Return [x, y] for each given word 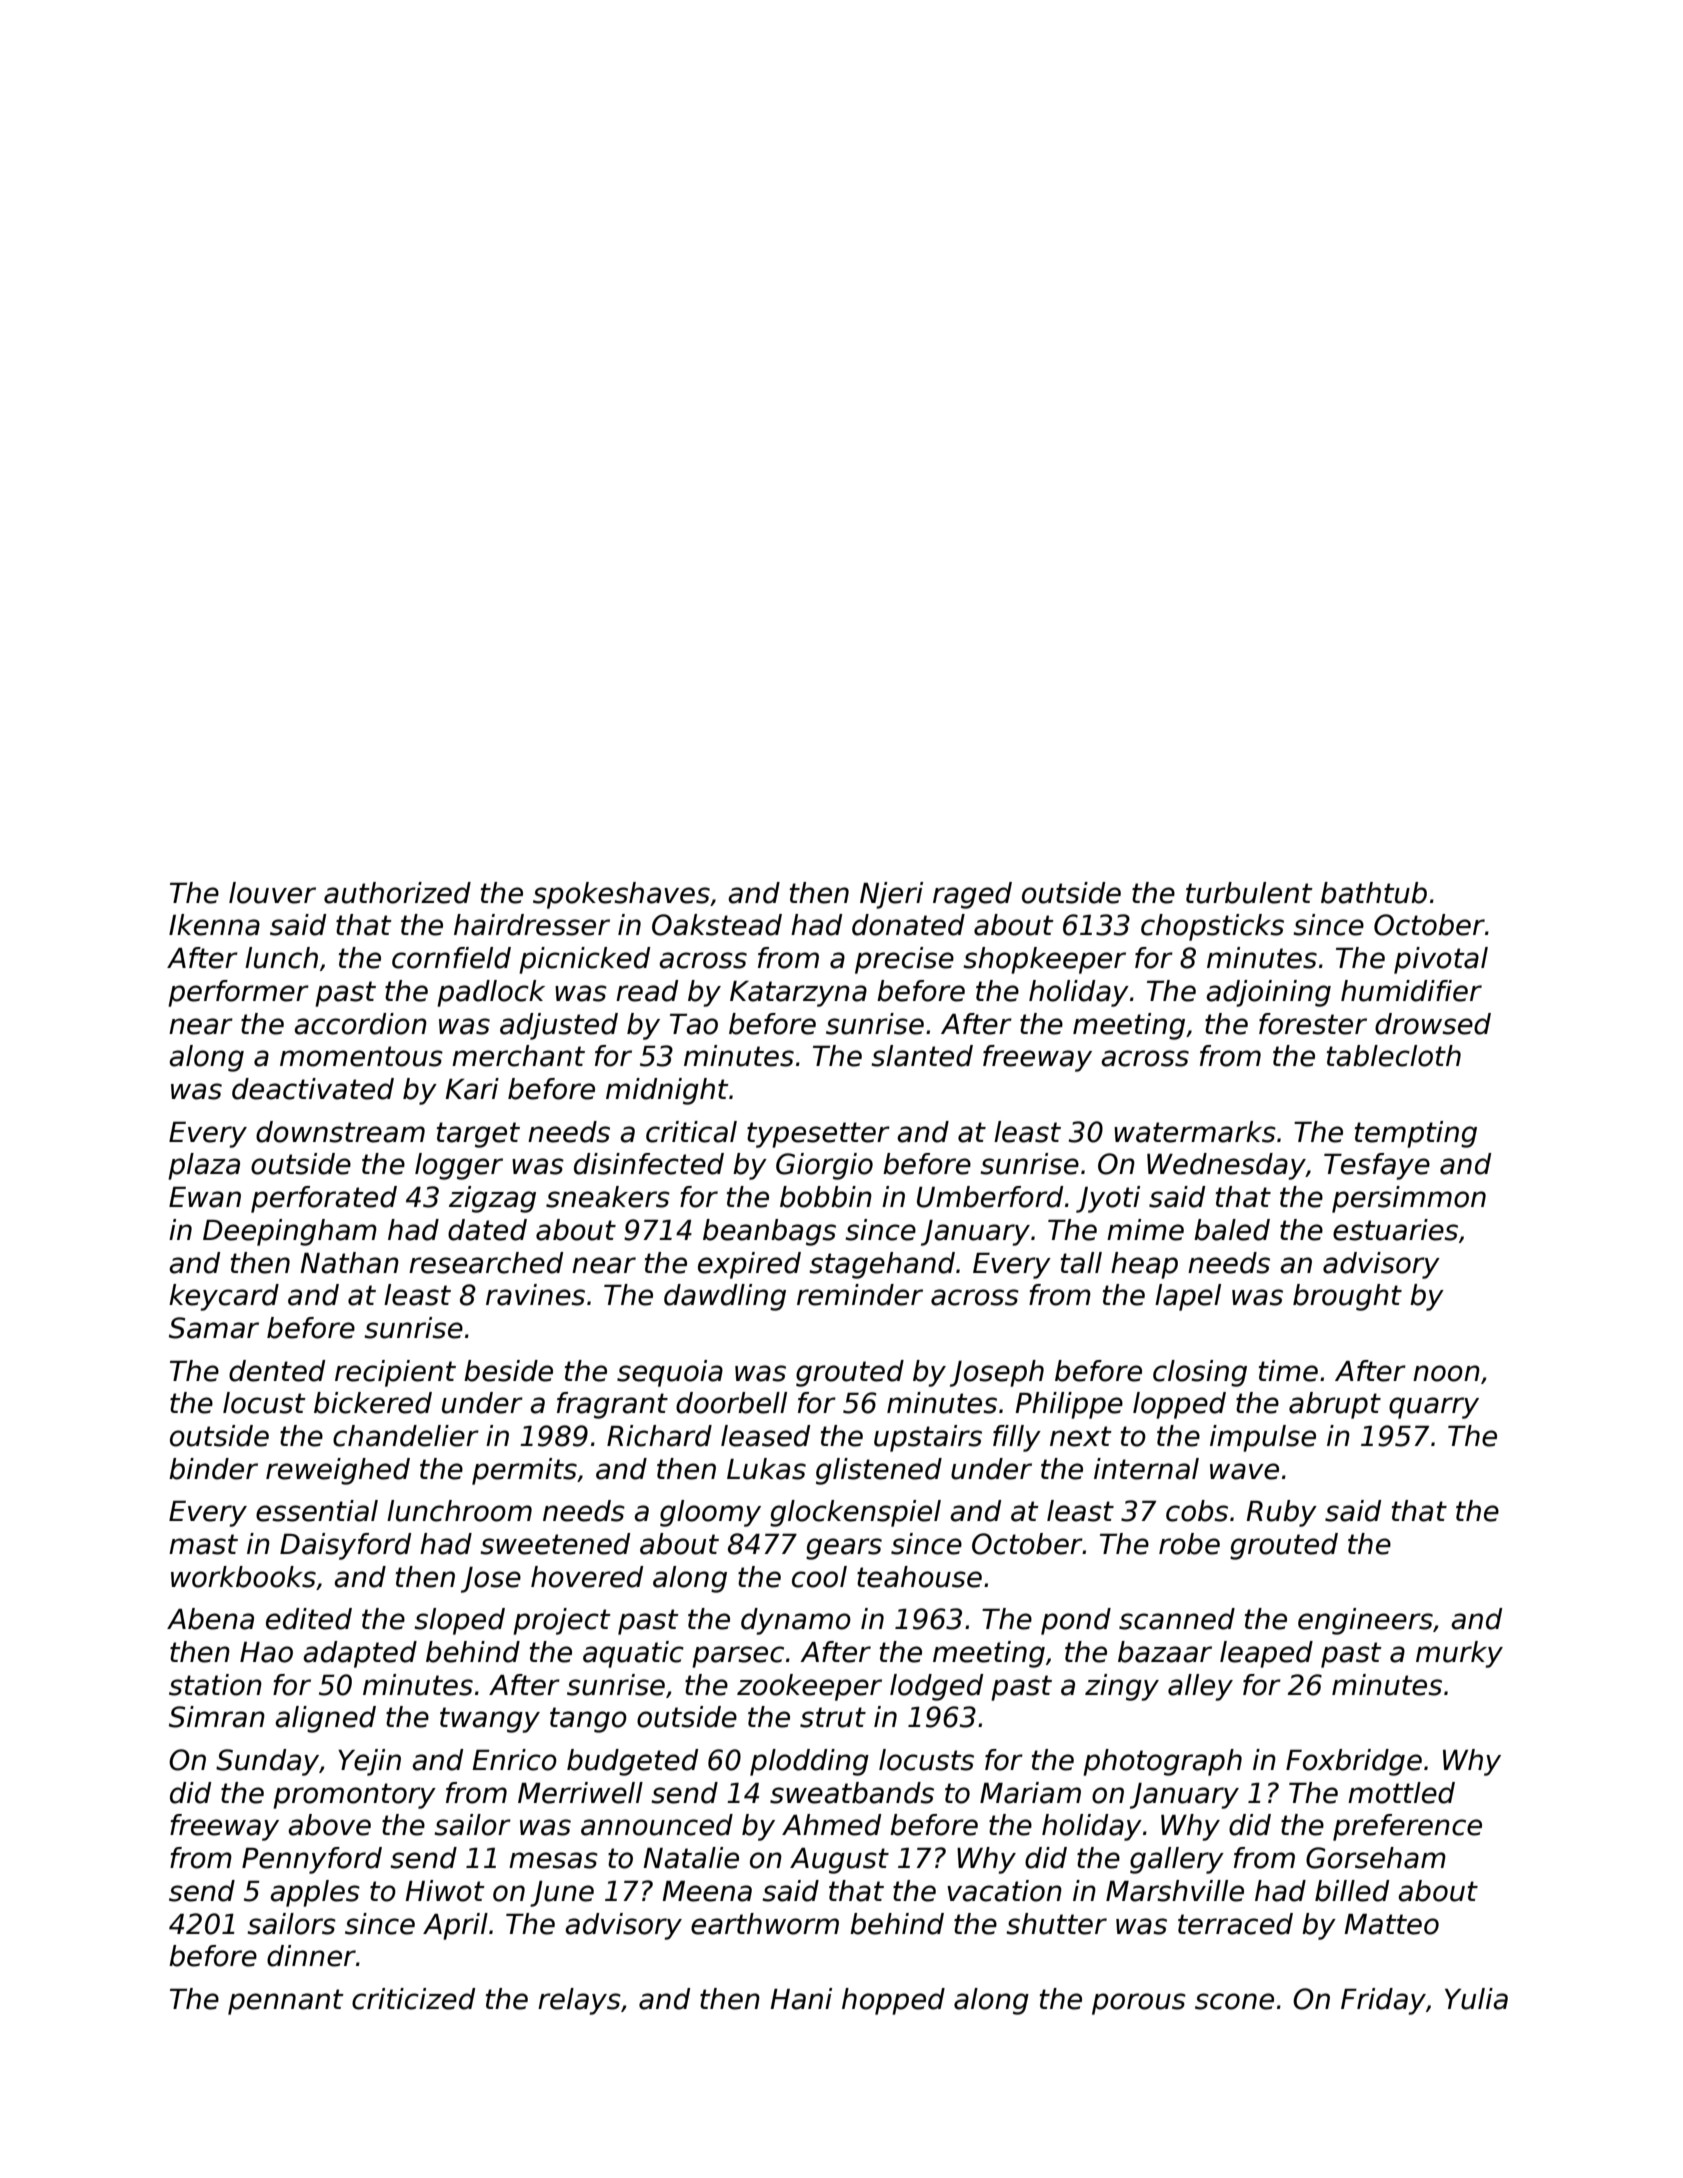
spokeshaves [621, 895]
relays [579, 2001]
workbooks [243, 1577]
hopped [893, 2001]
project [562, 1621]
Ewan [205, 1197]
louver [272, 893]
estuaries [1395, 1230]
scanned [1177, 1619]
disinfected [649, 1164]
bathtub [1374, 893]
